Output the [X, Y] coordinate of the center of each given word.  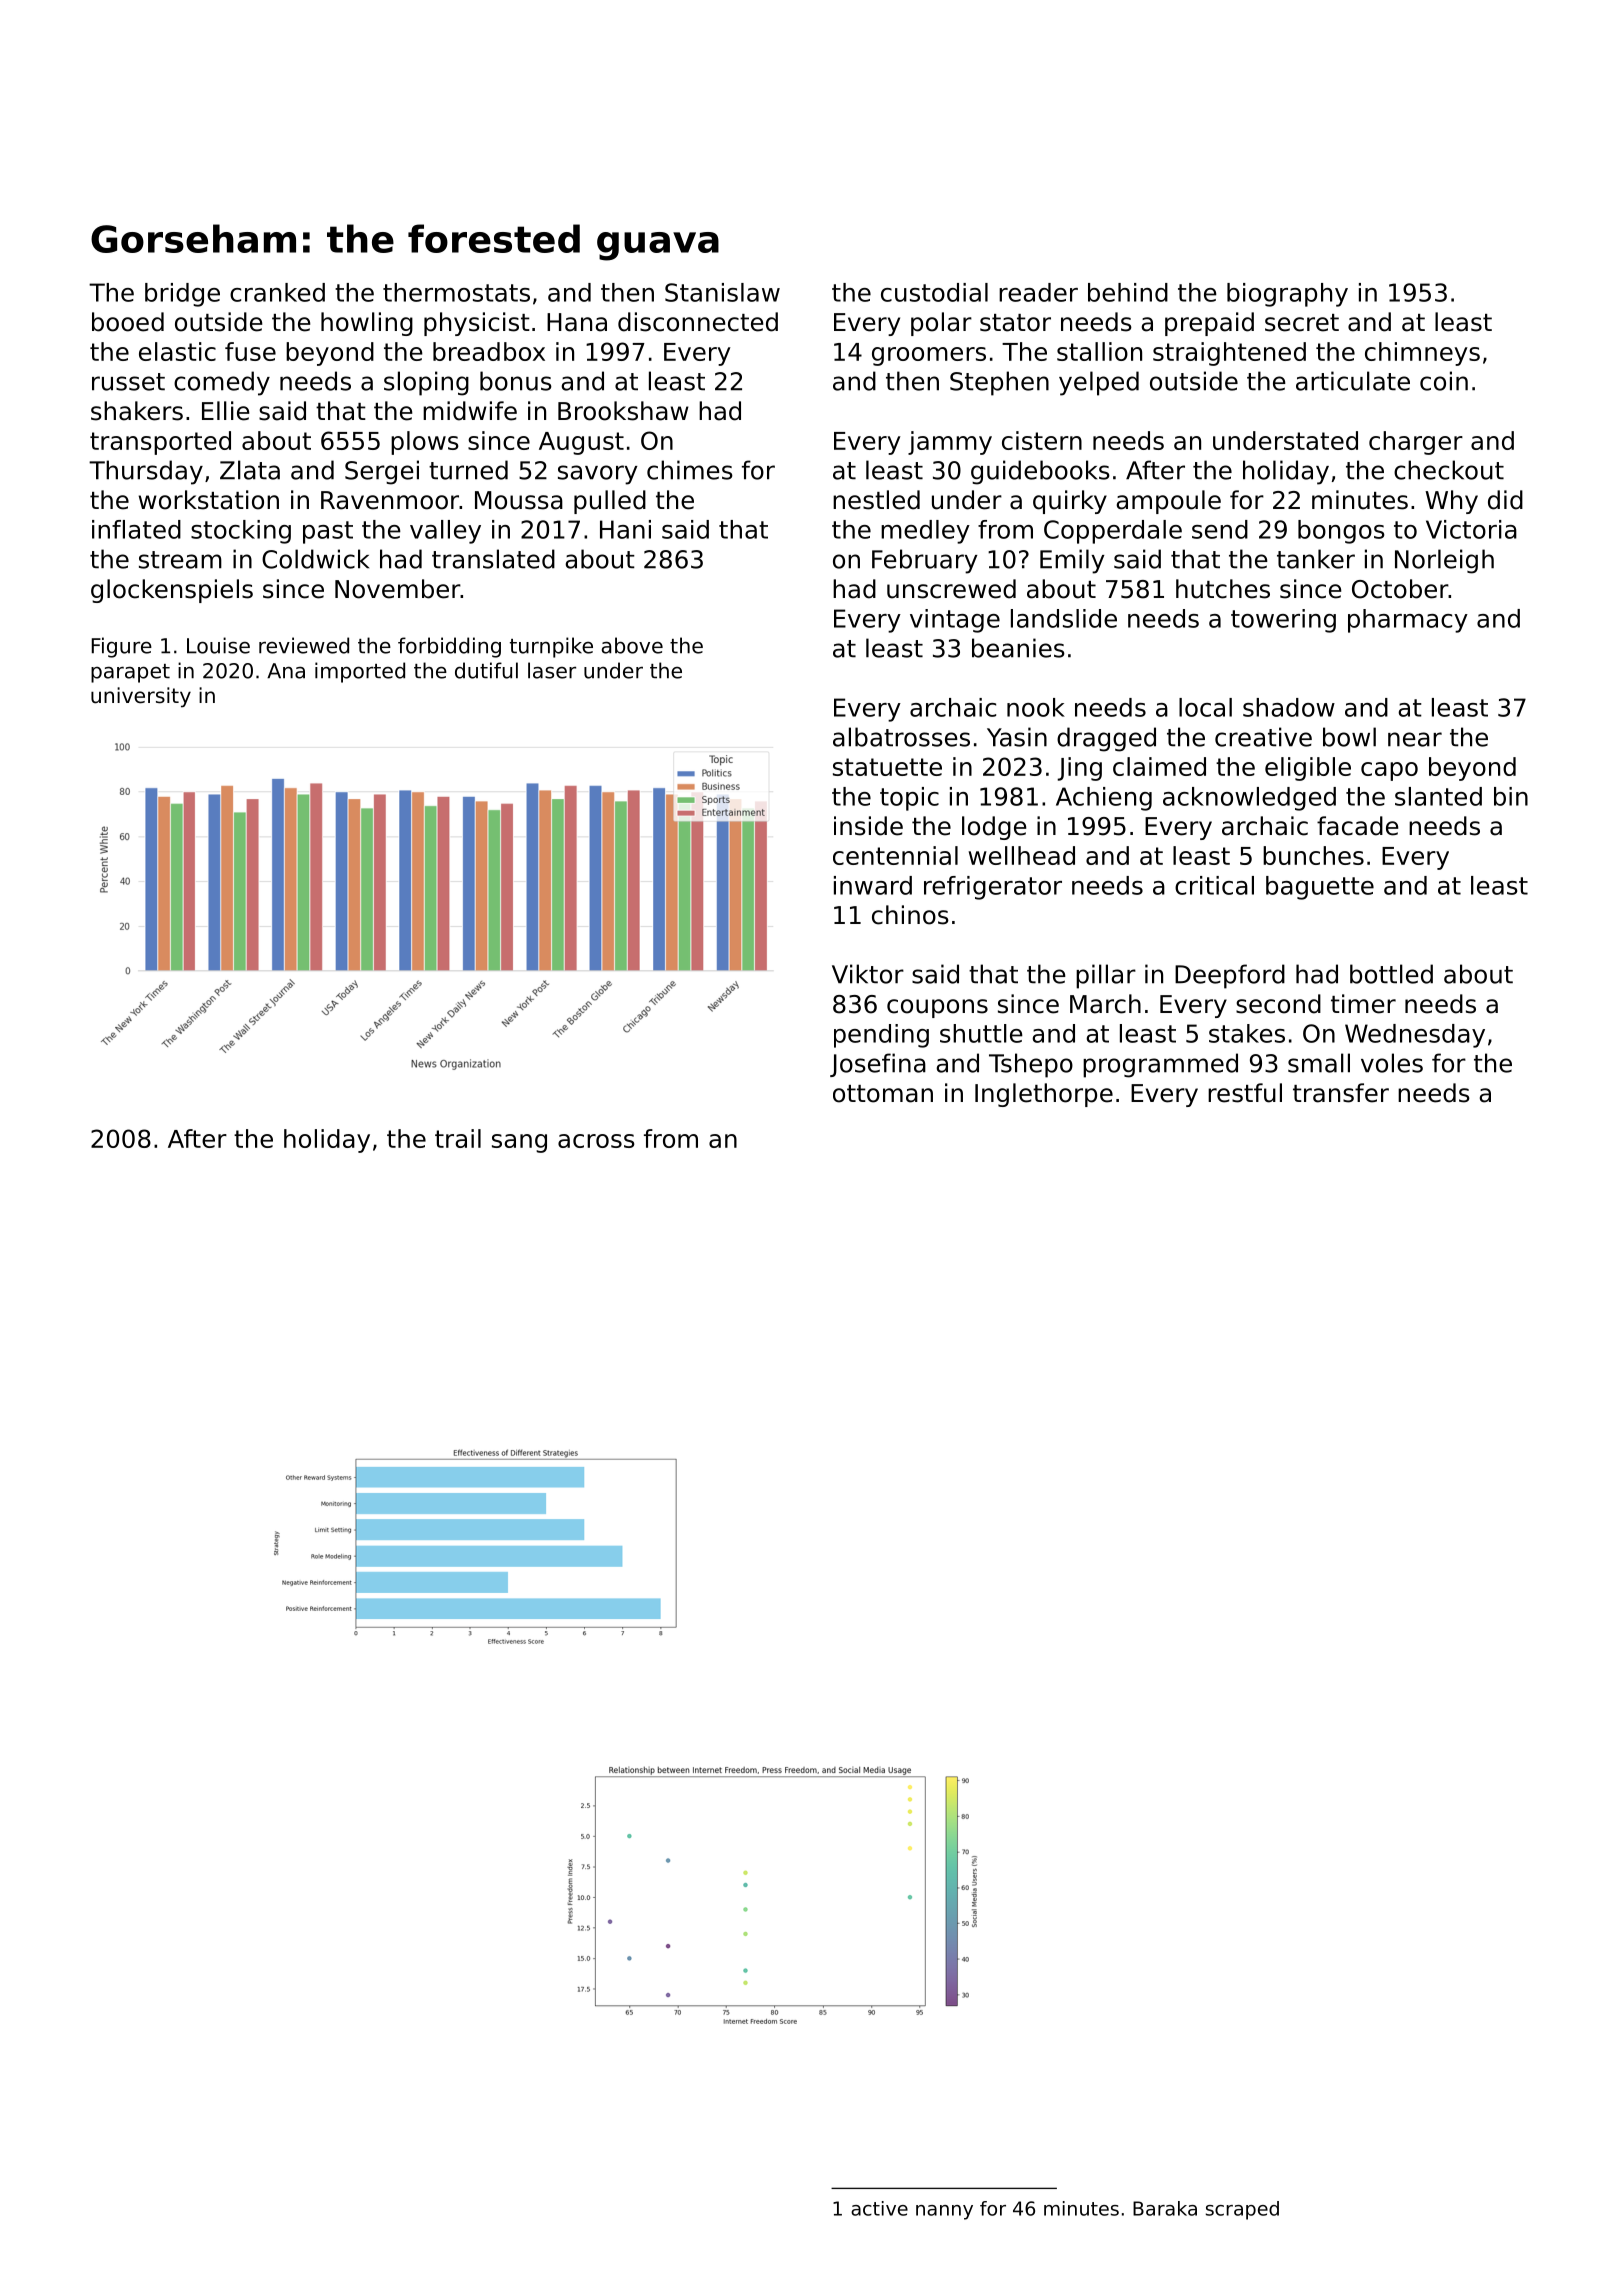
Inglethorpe [1044, 1095]
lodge [994, 828]
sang [519, 1143]
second [1278, 1004]
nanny [944, 2212]
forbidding [449, 647]
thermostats [456, 292]
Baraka [1165, 2208]
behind [1128, 292]
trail [458, 1138]
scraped [1242, 2210]
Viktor [868, 974]
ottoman [883, 1094]
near [1415, 739]
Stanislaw [722, 292]
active [879, 2208]
